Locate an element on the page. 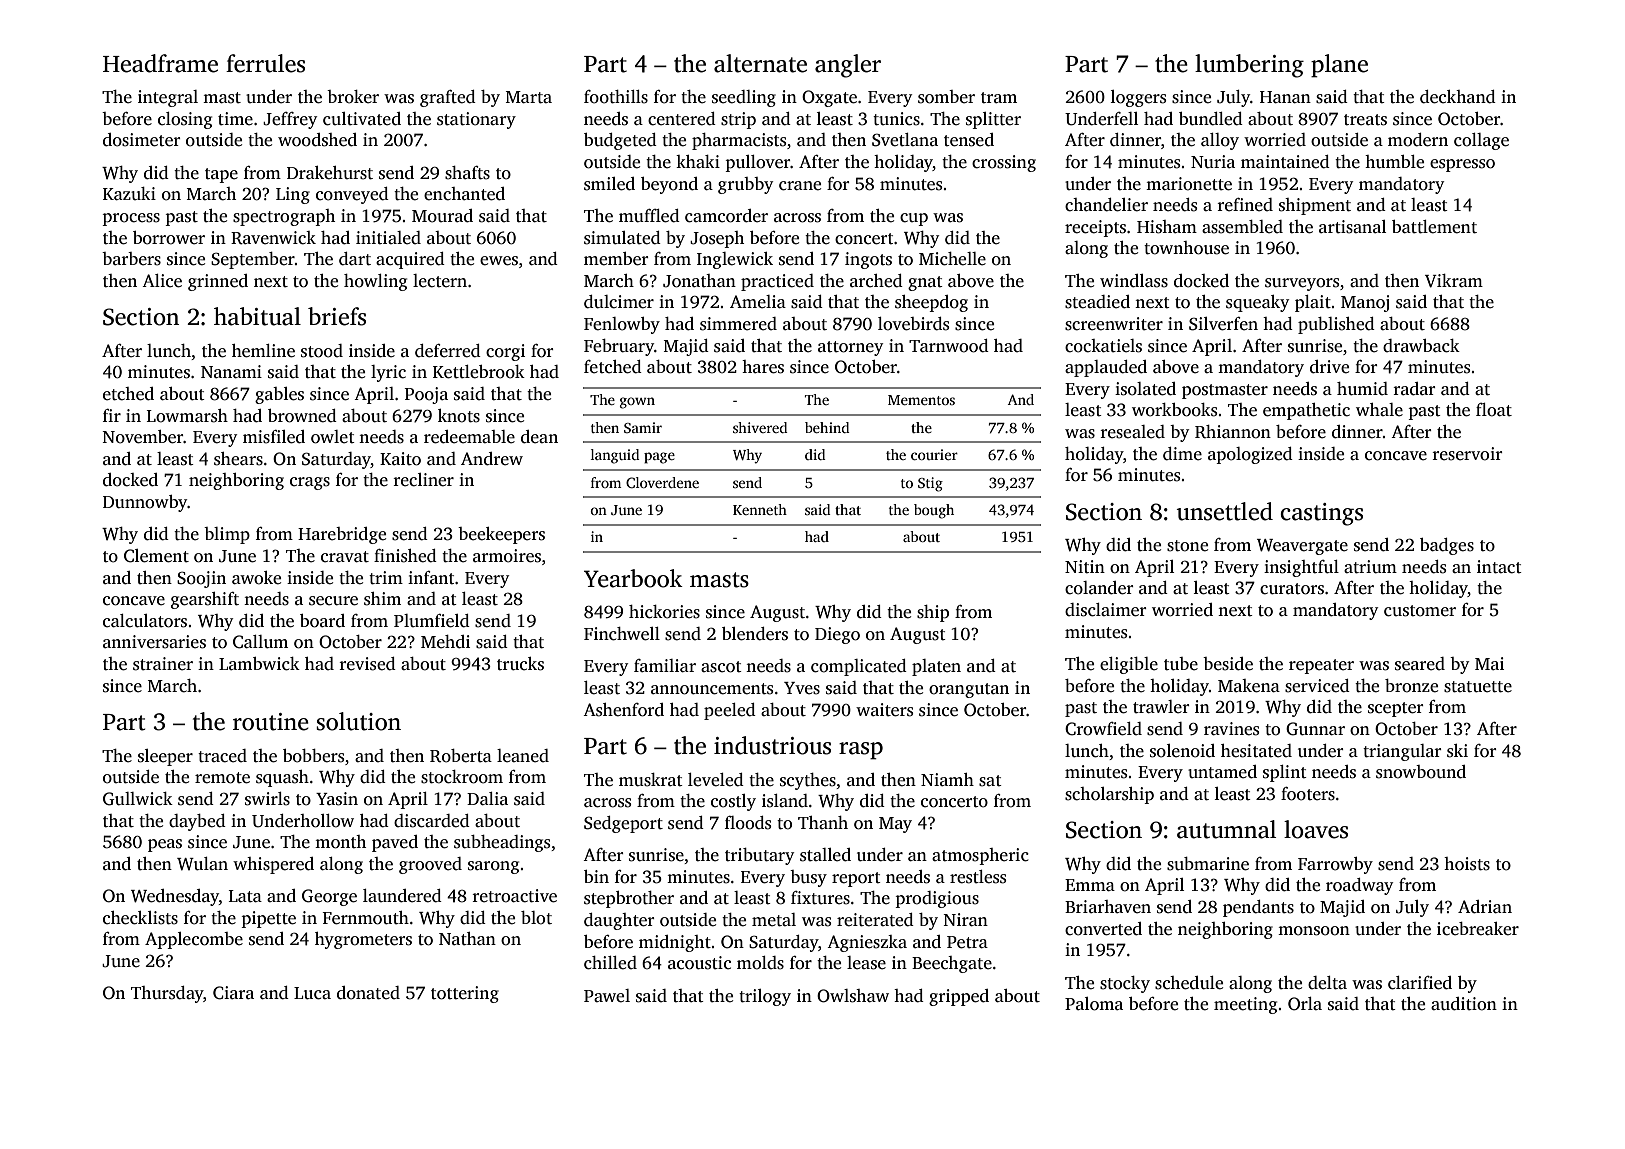 The image size is (1625, 1149). simulated is located at coordinates (622, 238).
